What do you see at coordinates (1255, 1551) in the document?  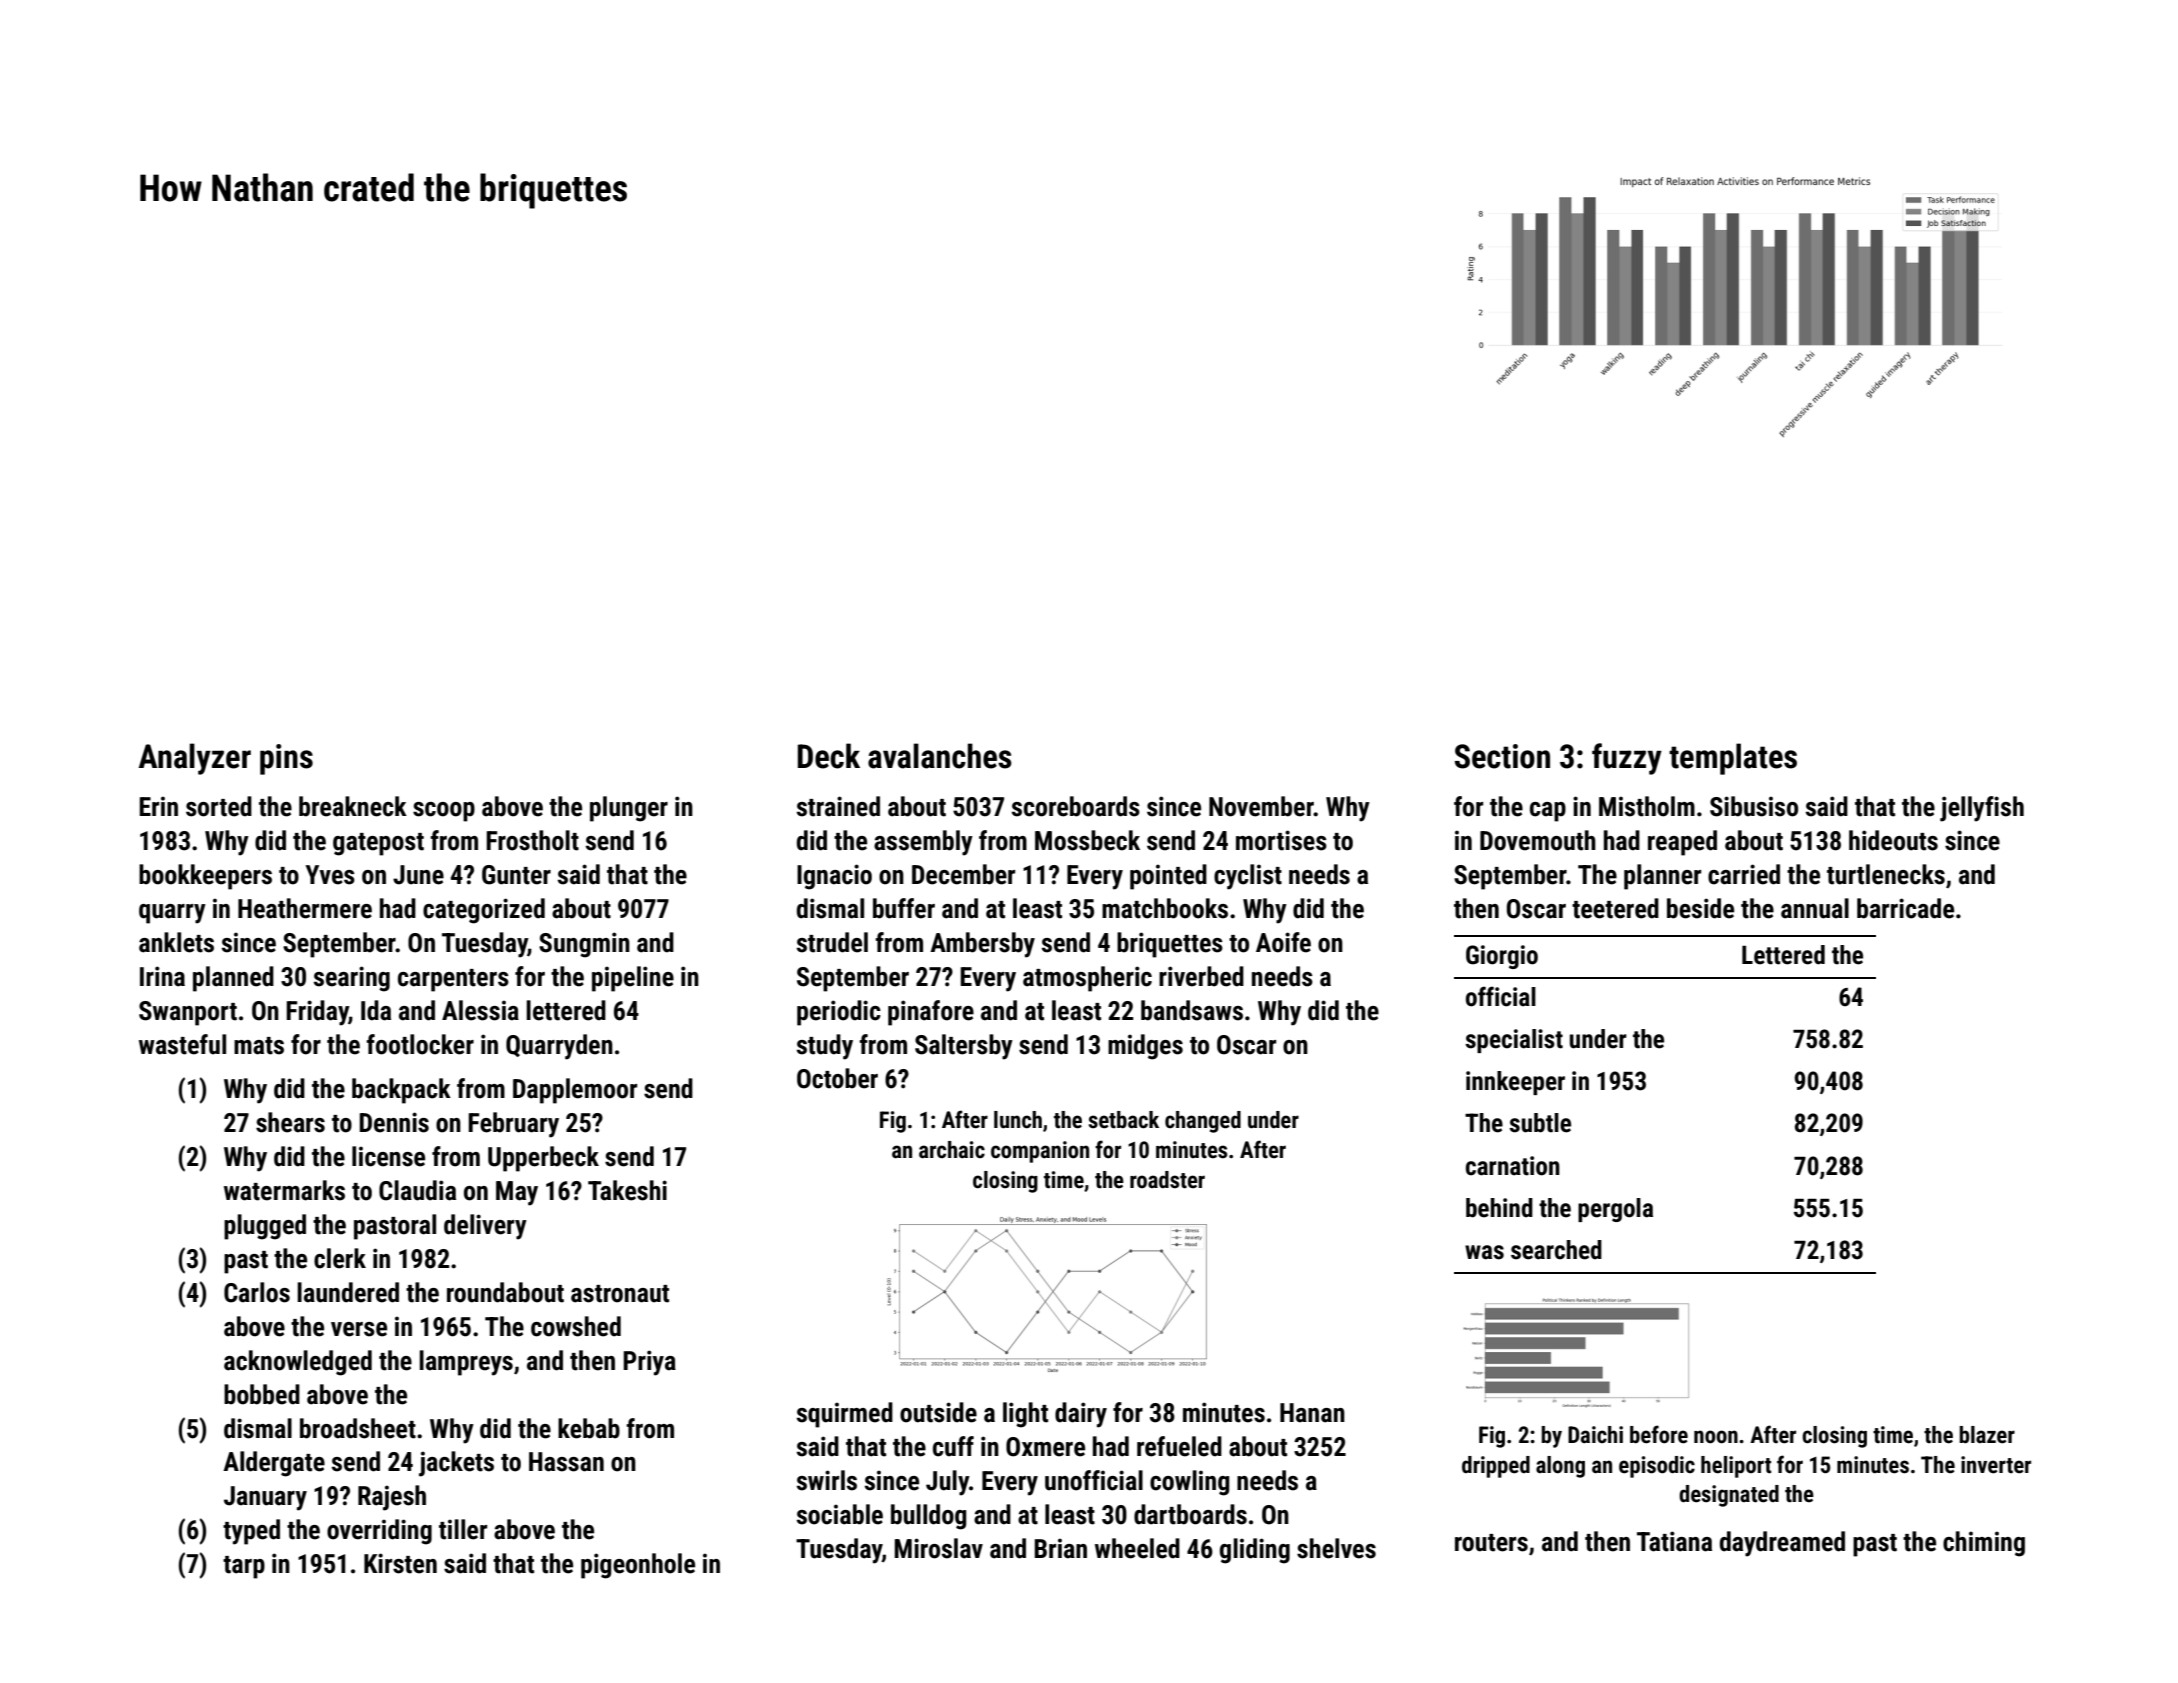 I see `gliding` at bounding box center [1255, 1551].
